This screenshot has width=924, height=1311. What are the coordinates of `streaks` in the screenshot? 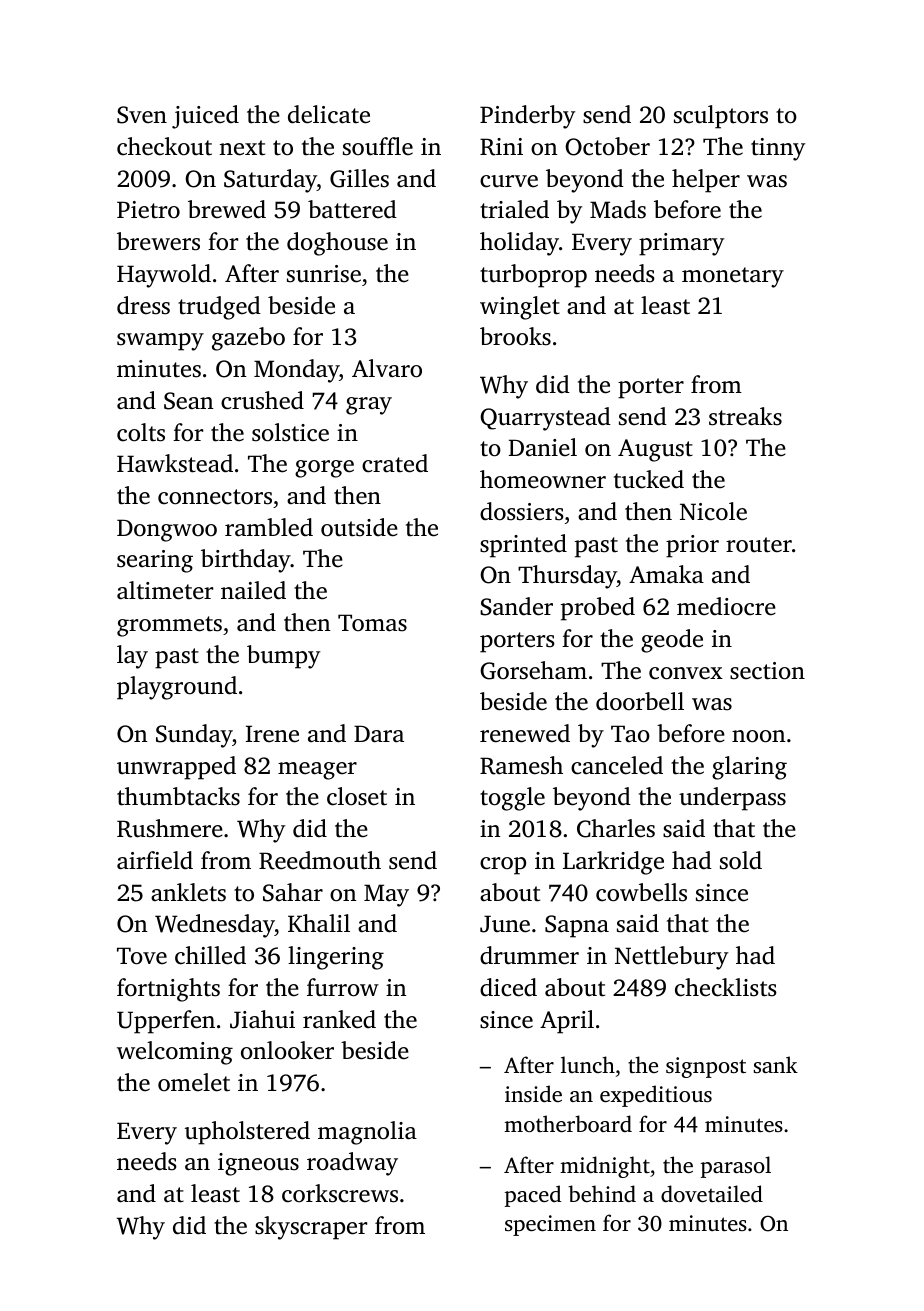 It's located at (745, 416).
